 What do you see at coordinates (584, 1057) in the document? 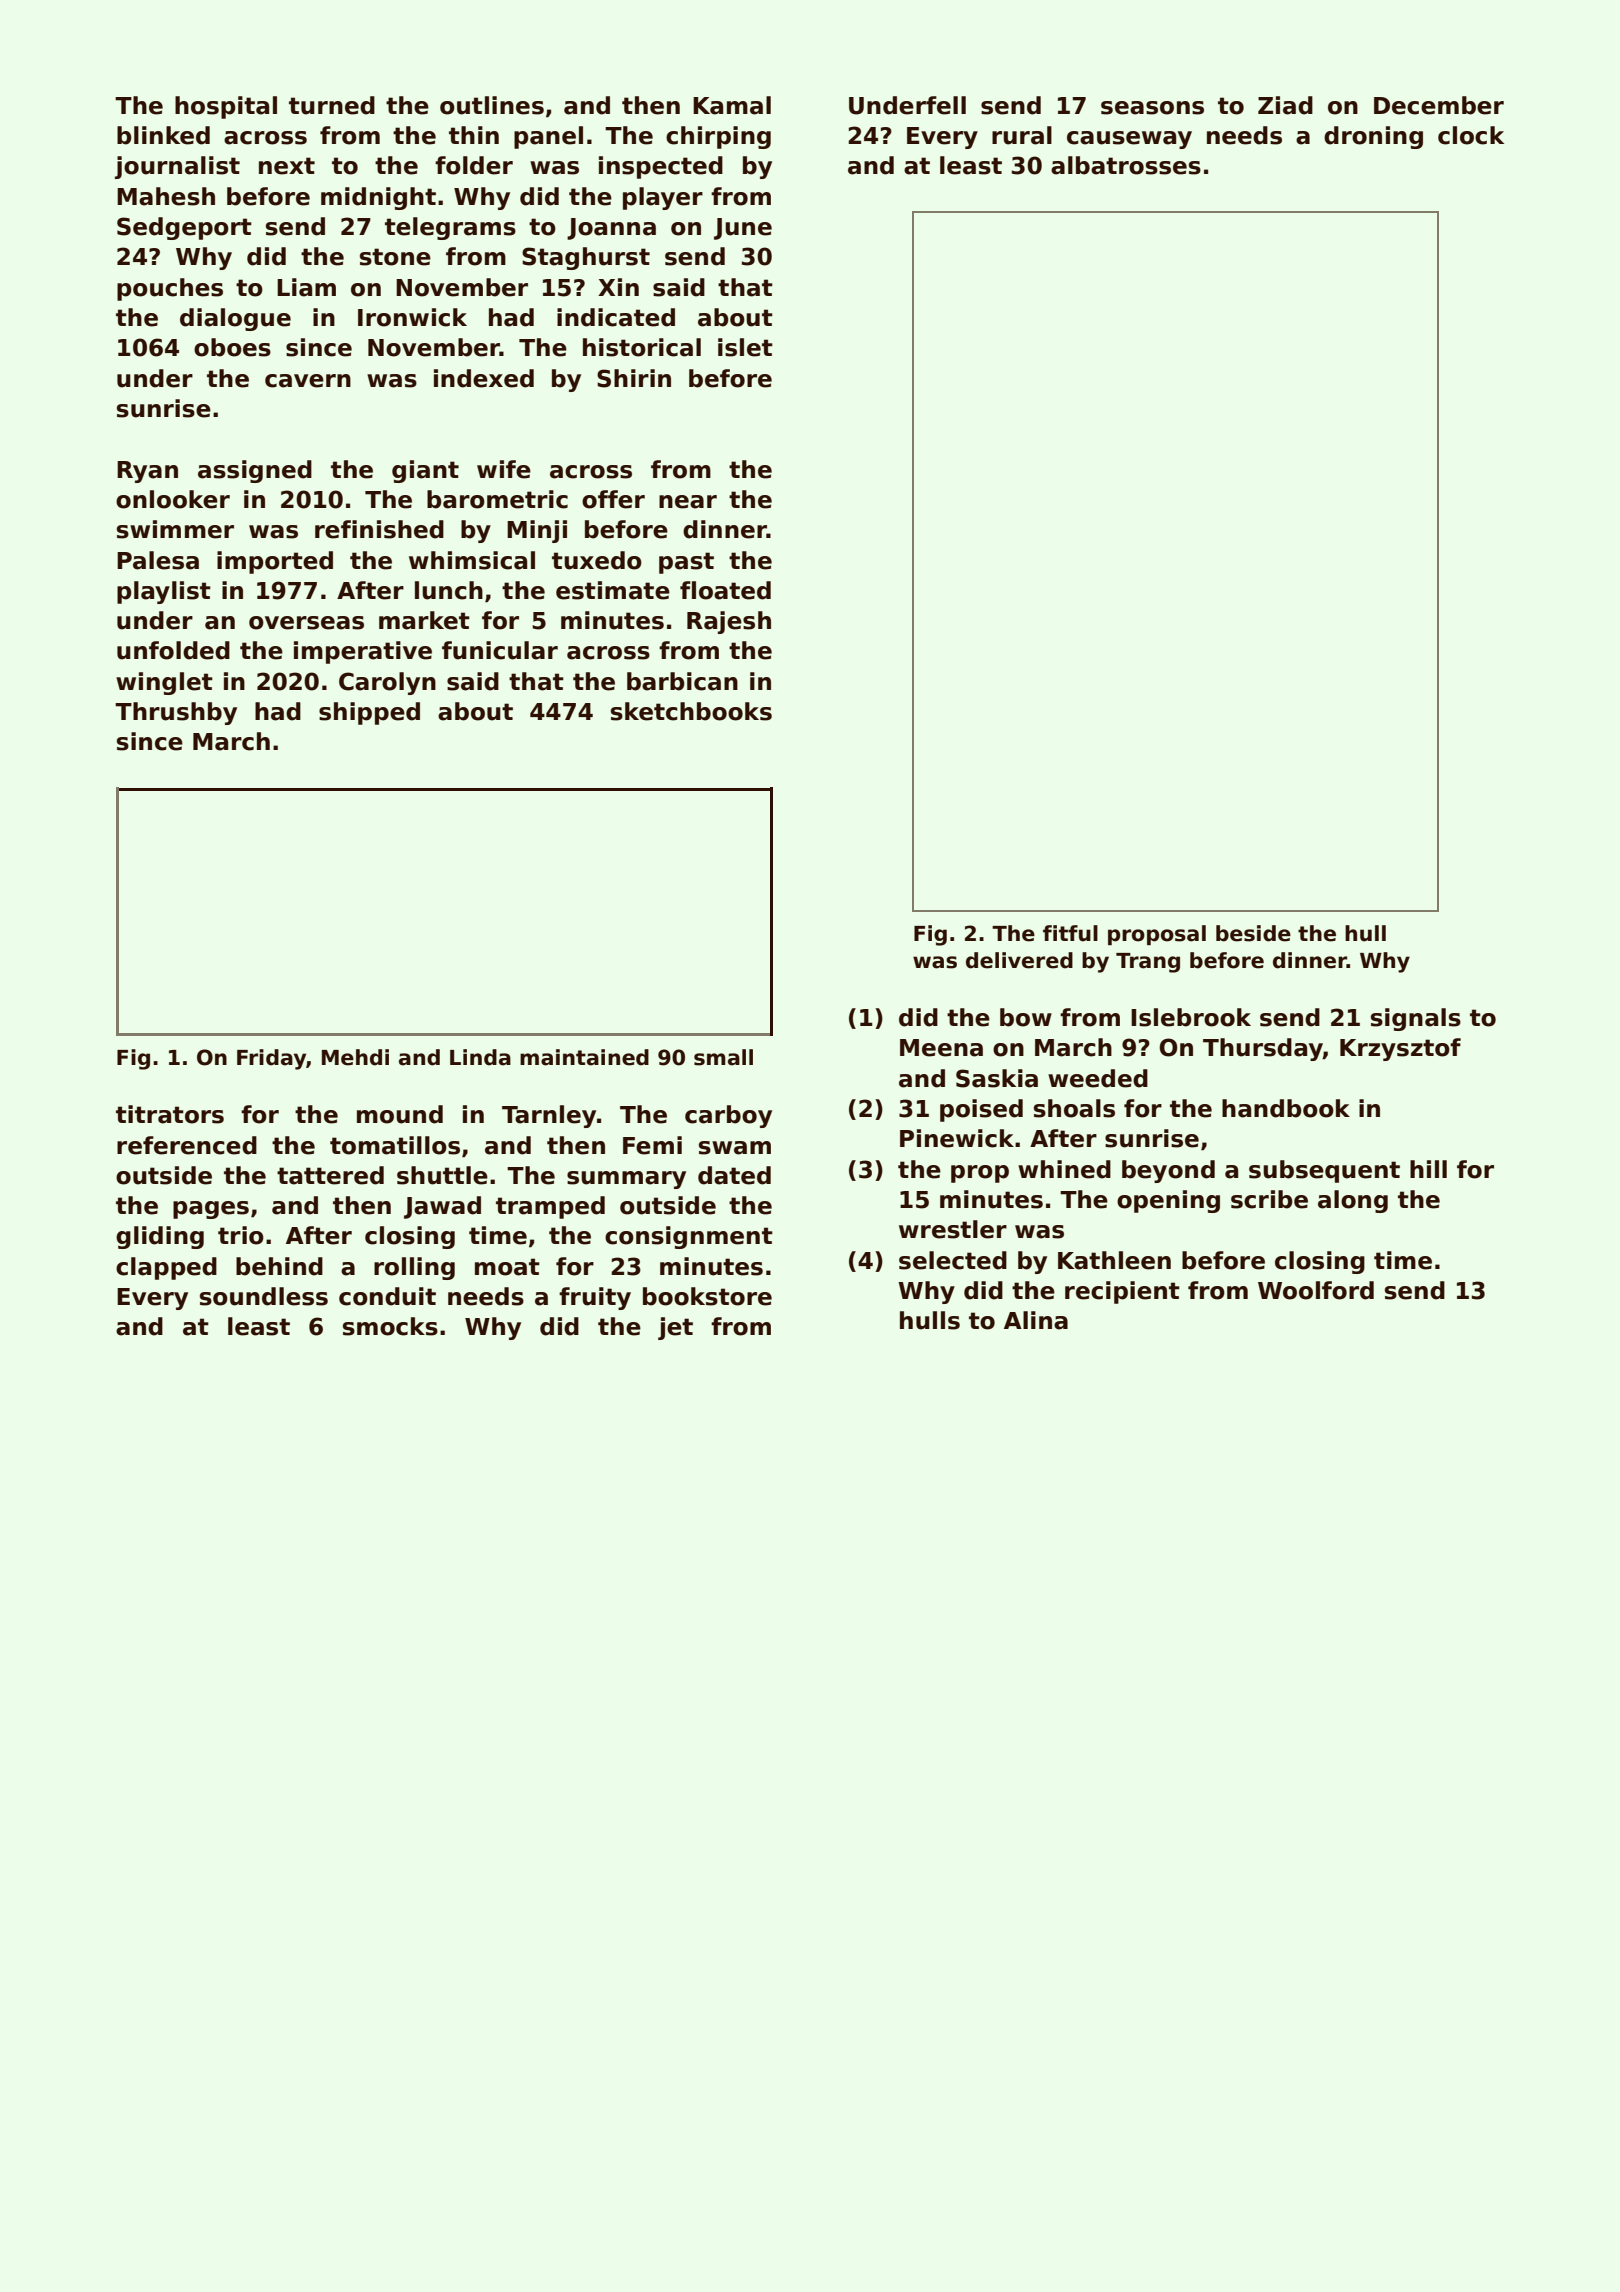
I see `maintained` at bounding box center [584, 1057].
